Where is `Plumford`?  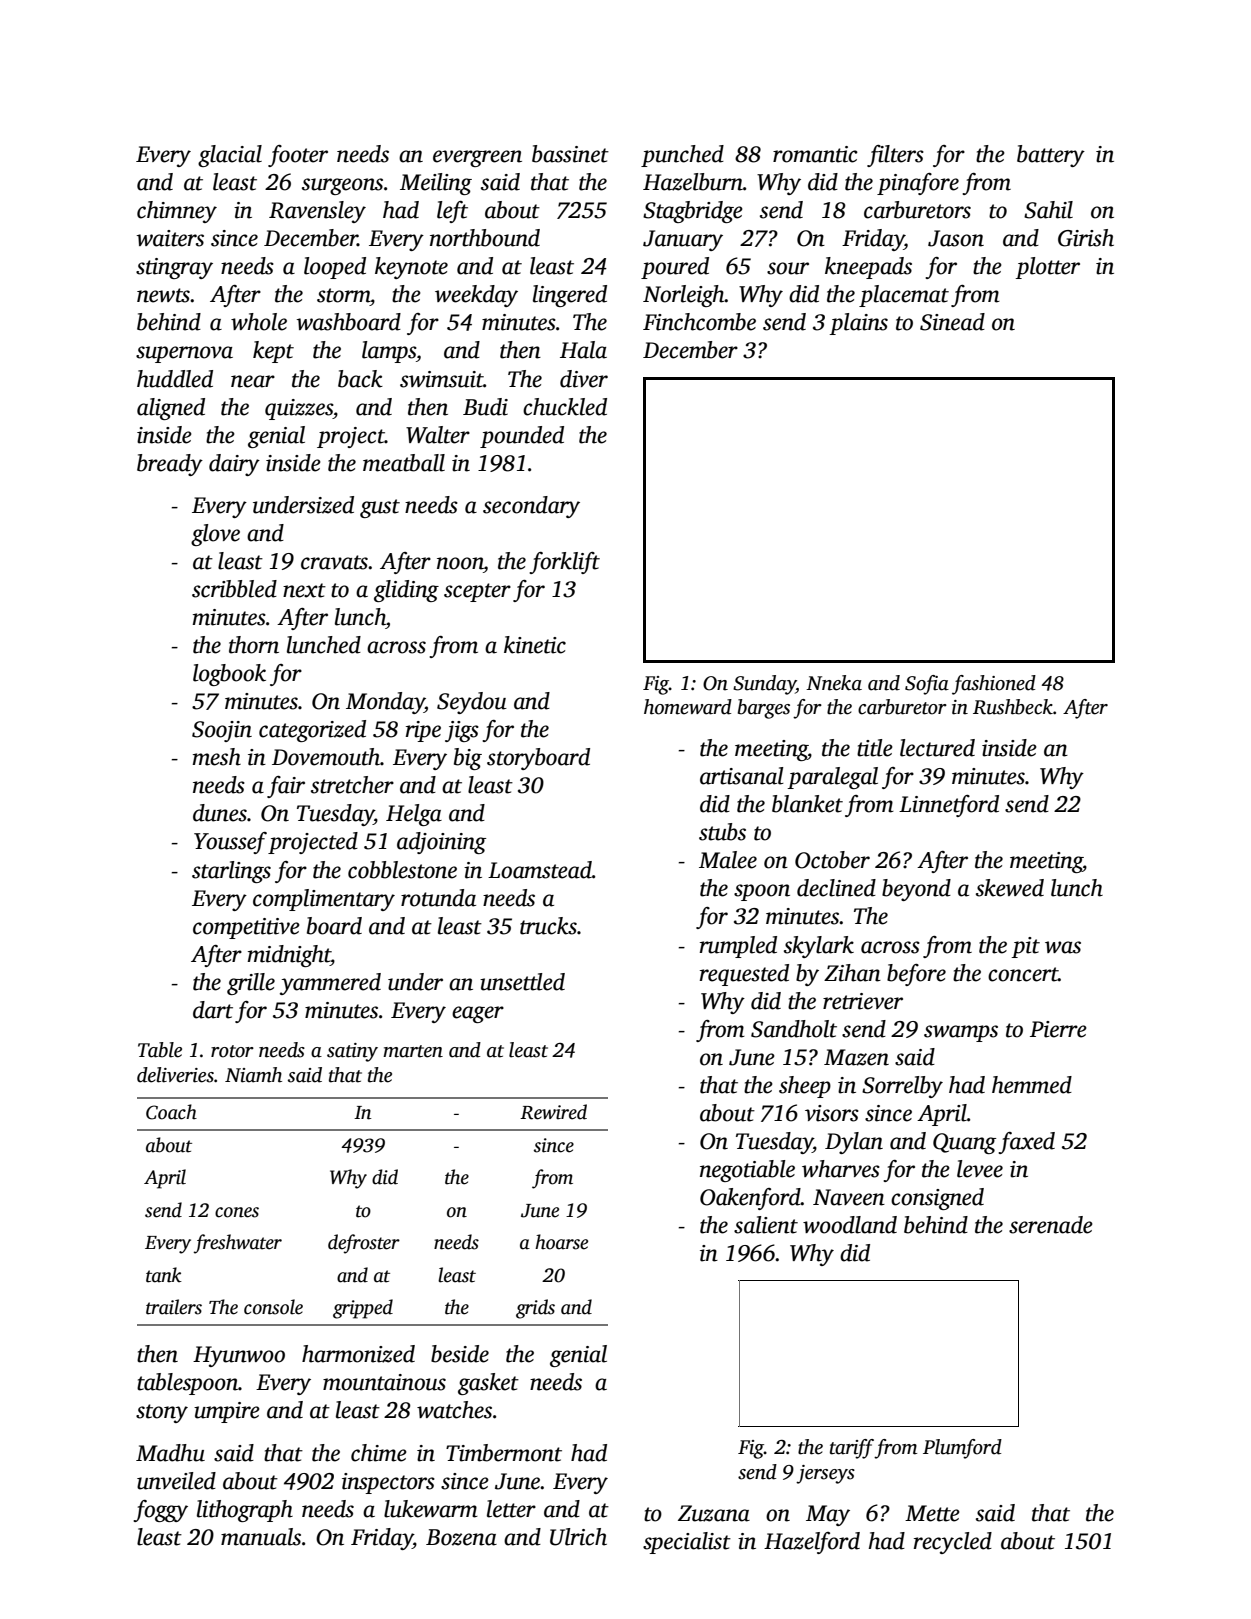
Plumford is located at coordinates (962, 1449).
